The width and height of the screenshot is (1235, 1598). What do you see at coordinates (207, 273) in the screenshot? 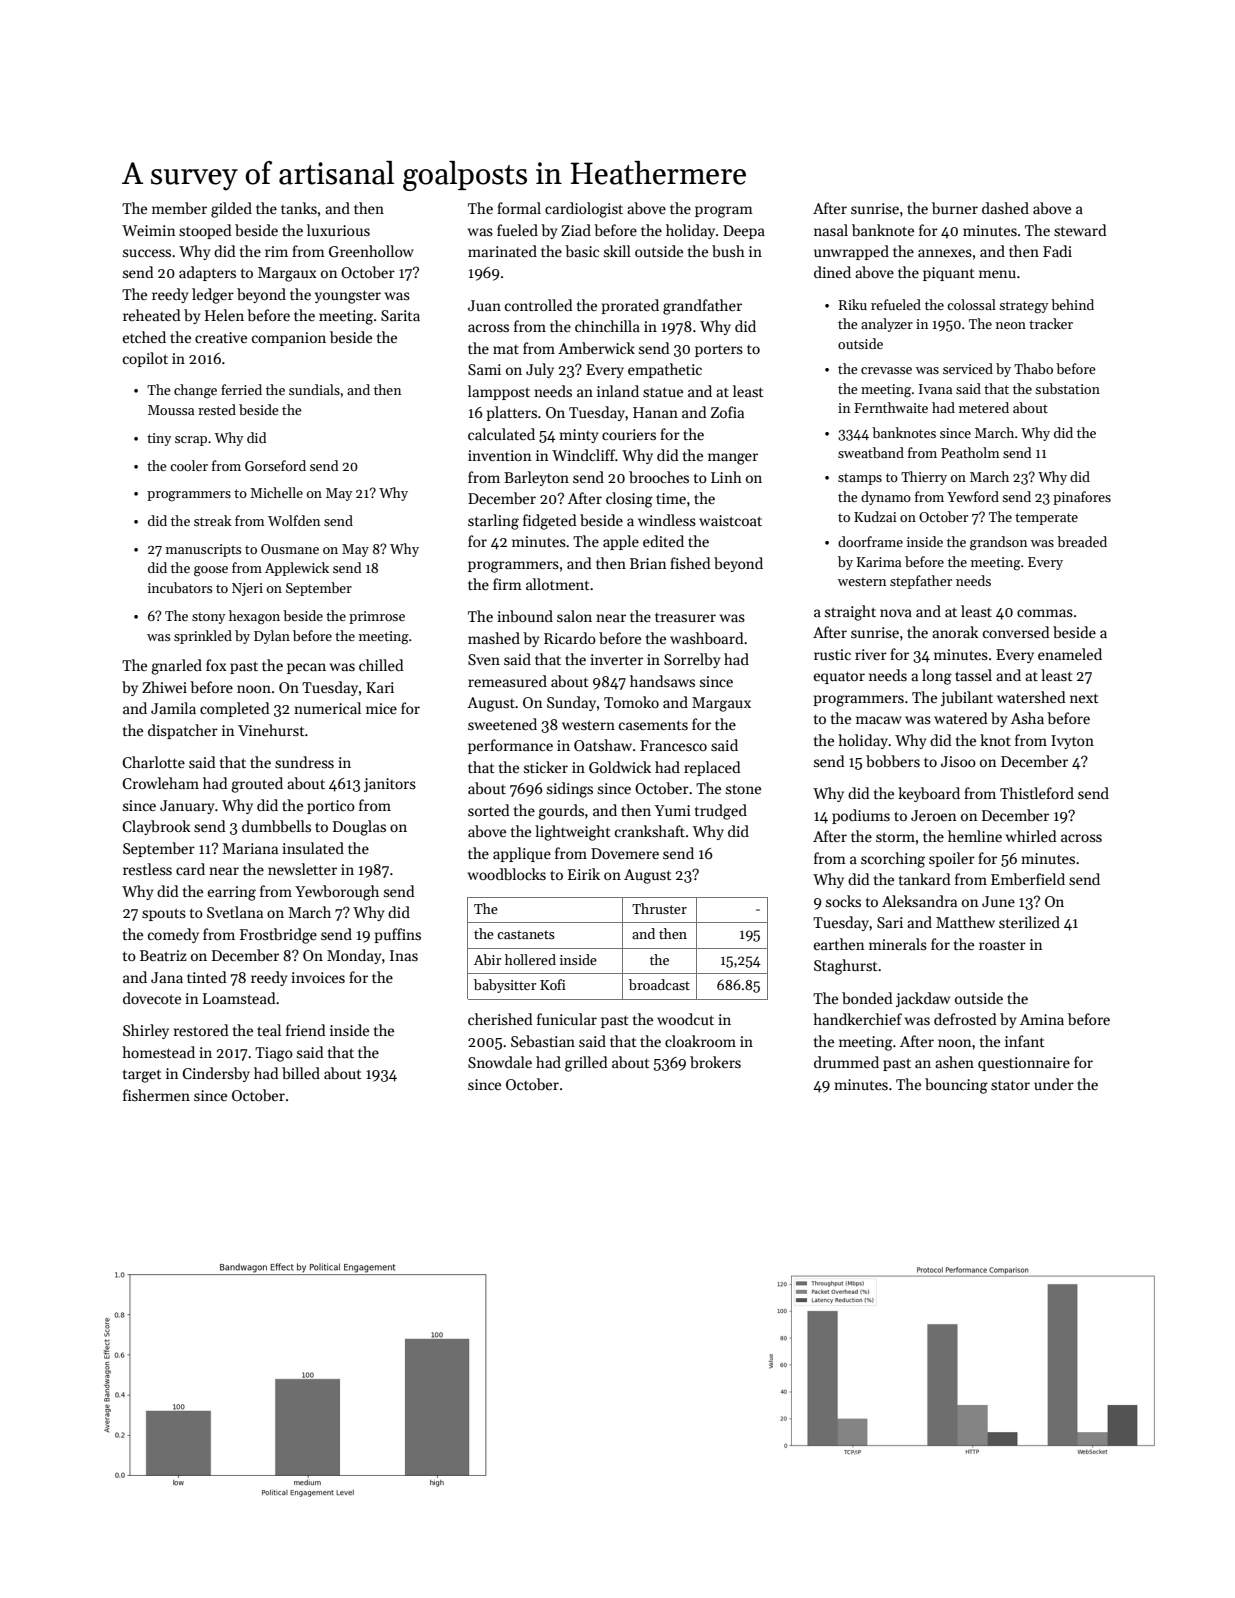
I see `adapters` at bounding box center [207, 273].
